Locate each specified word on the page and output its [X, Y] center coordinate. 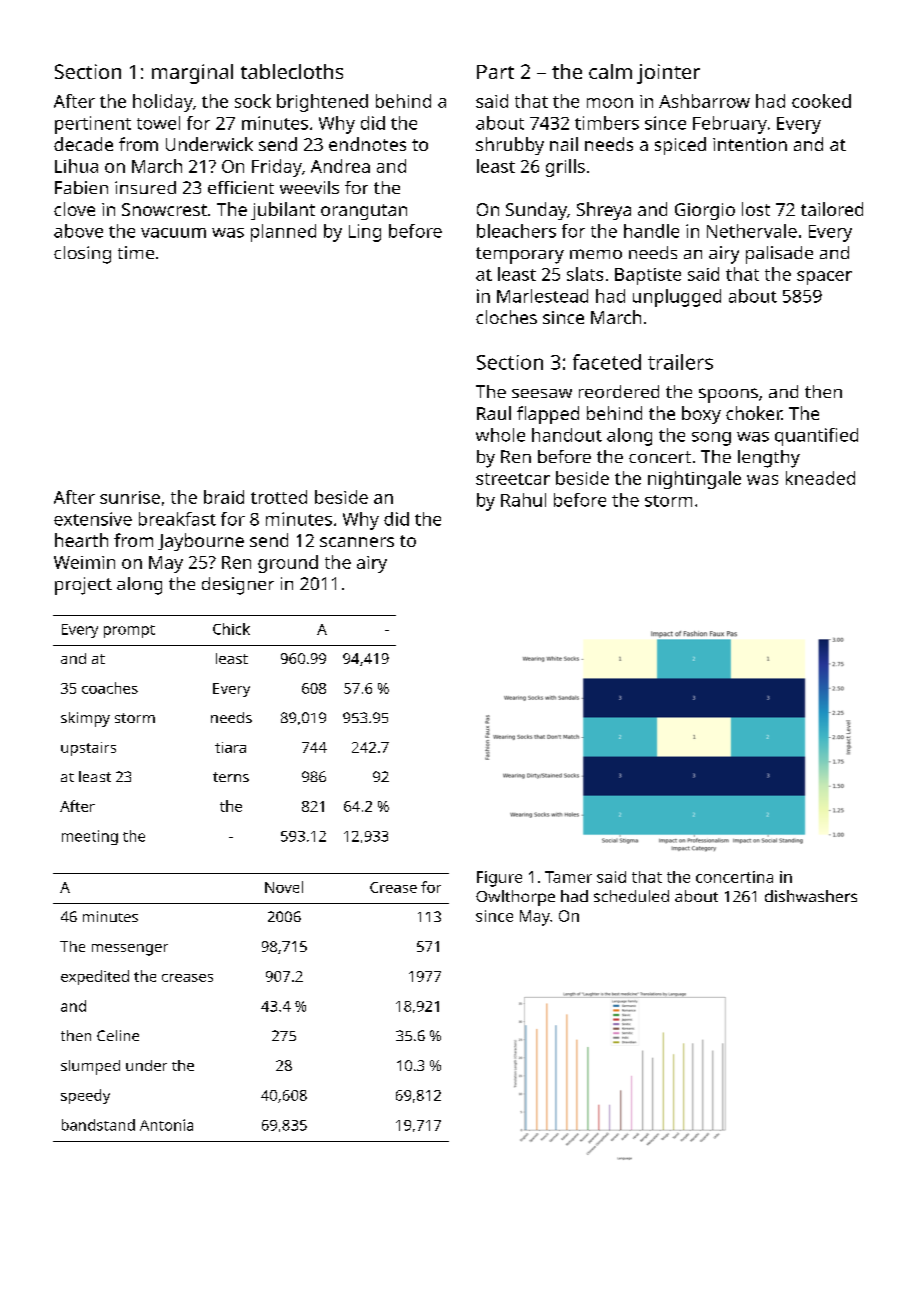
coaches [110, 688]
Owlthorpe [515, 898]
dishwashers [811, 896]
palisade [779, 255]
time [136, 252]
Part [495, 72]
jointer [668, 74]
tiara [230, 747]
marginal [192, 74]
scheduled [631, 896]
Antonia [166, 1125]
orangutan [364, 212]
